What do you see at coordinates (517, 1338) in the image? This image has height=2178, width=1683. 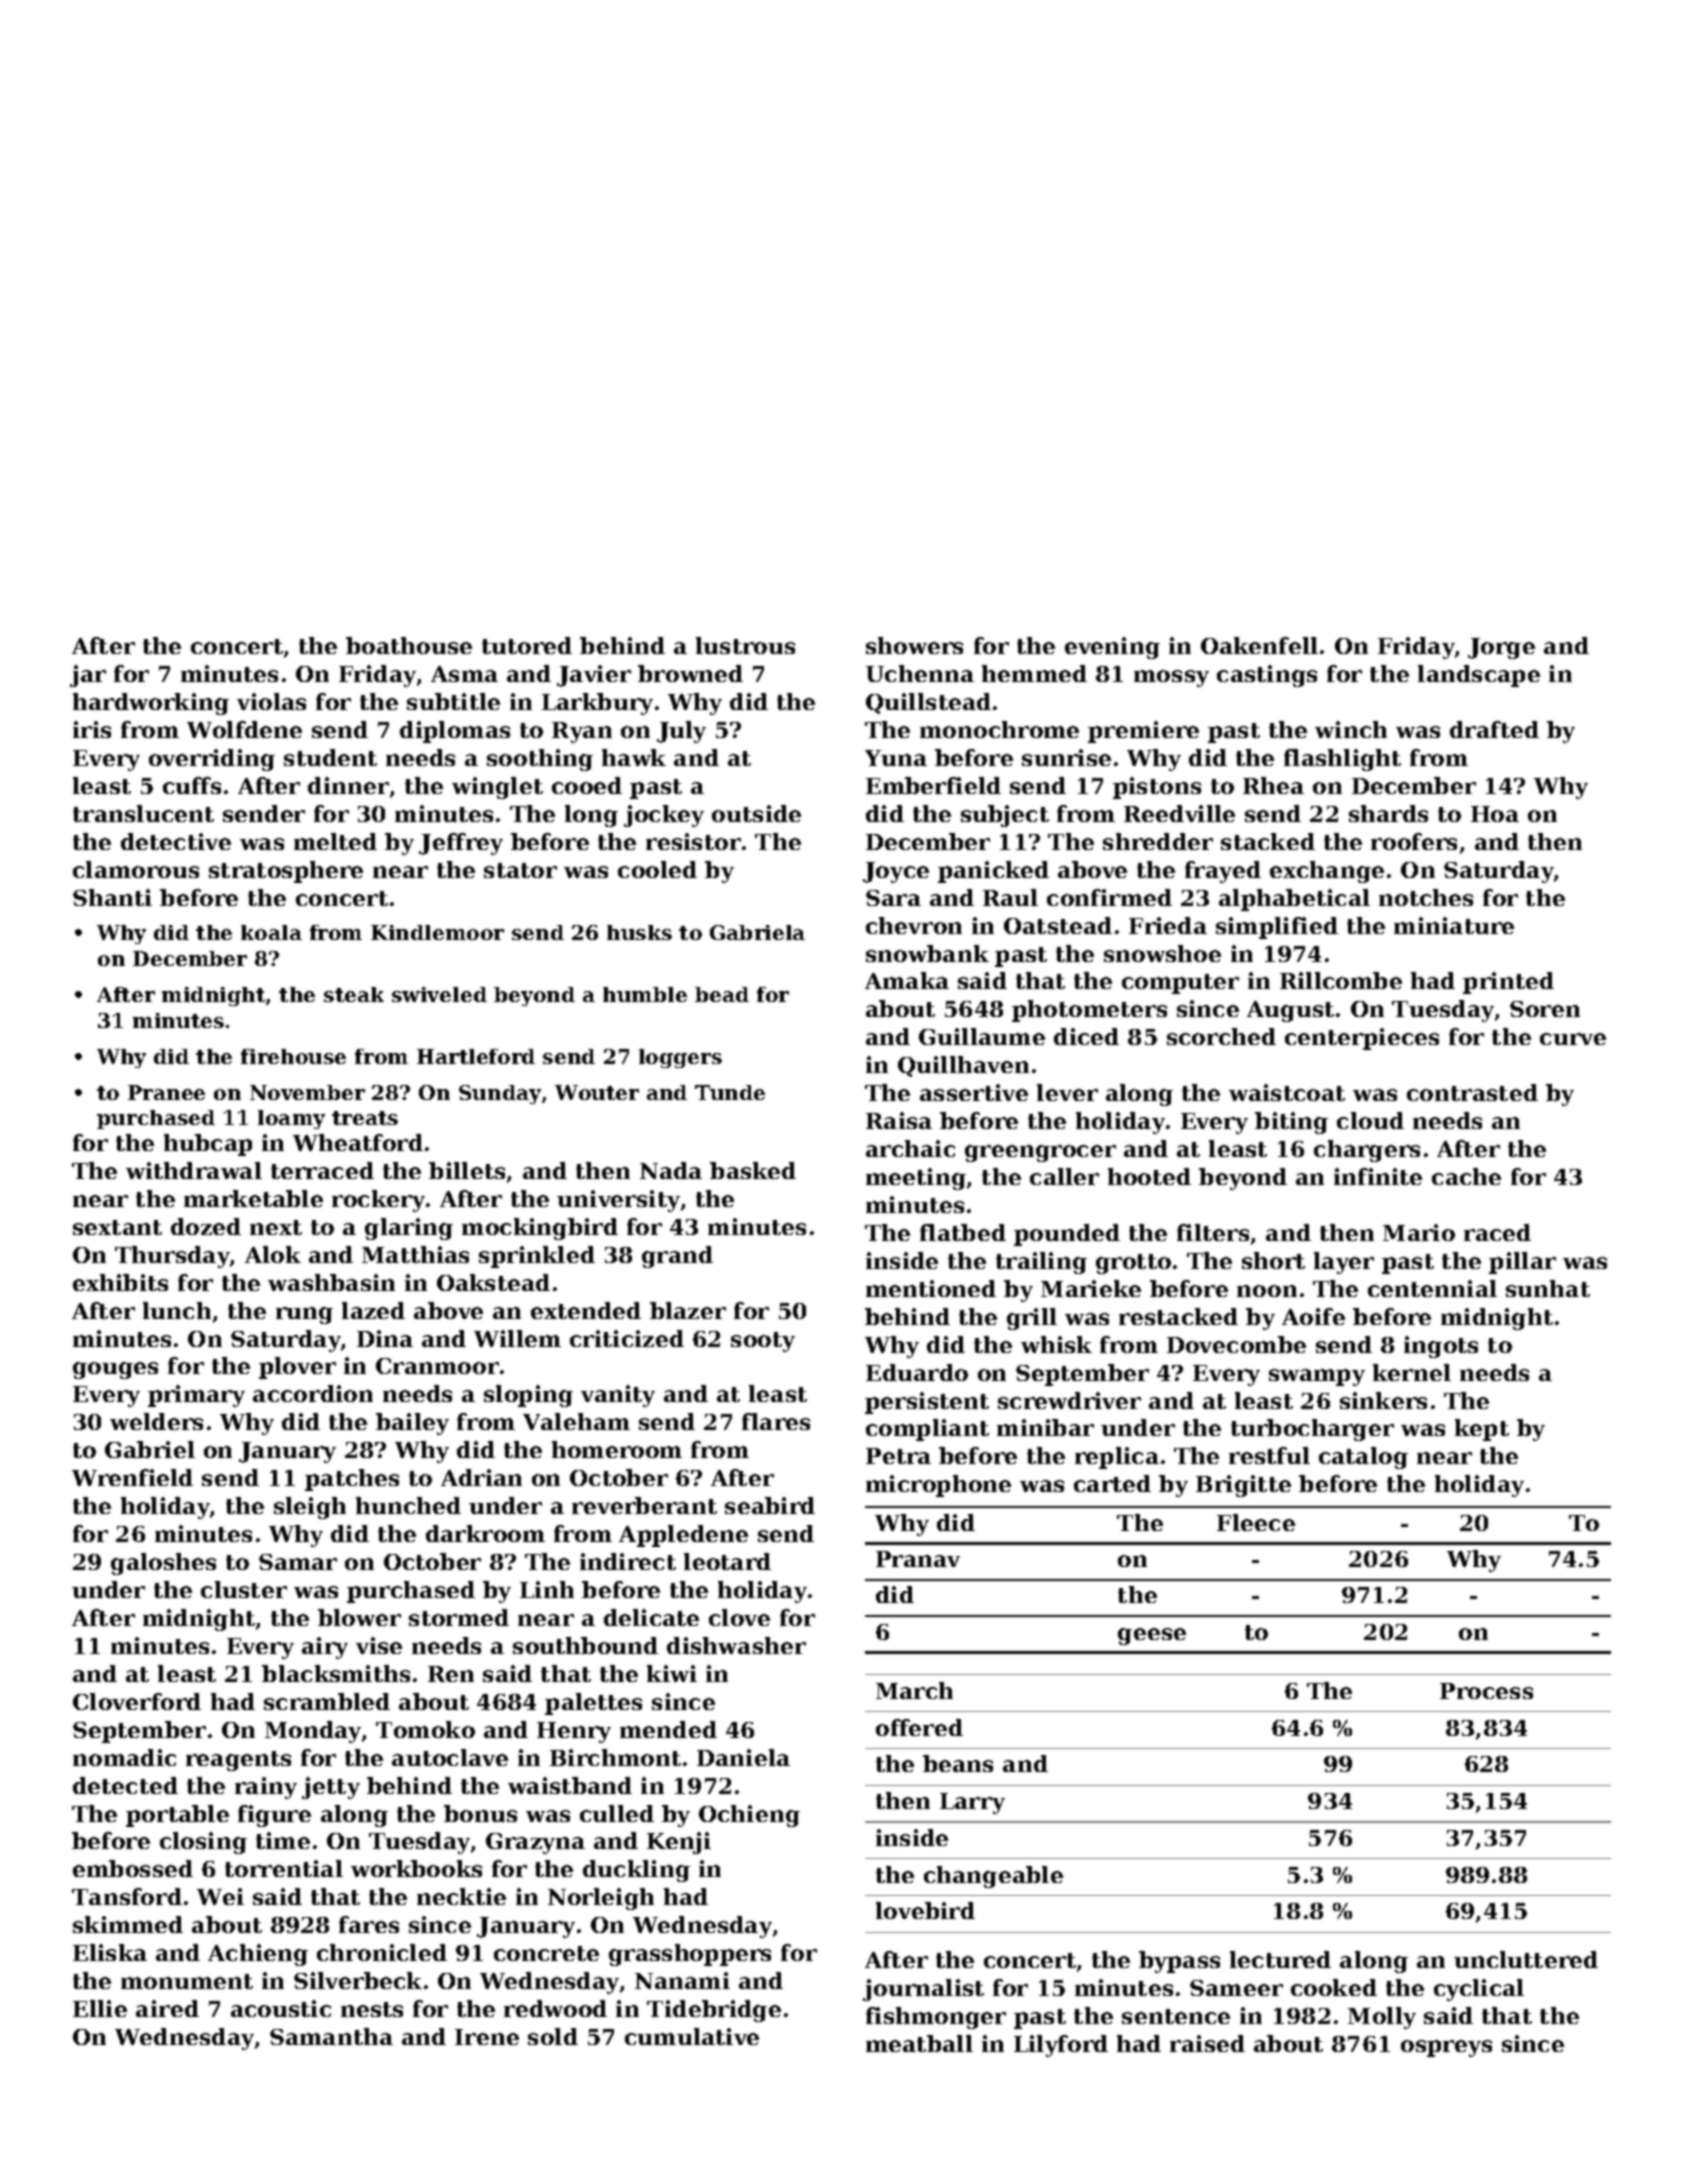 I see `Willem` at bounding box center [517, 1338].
